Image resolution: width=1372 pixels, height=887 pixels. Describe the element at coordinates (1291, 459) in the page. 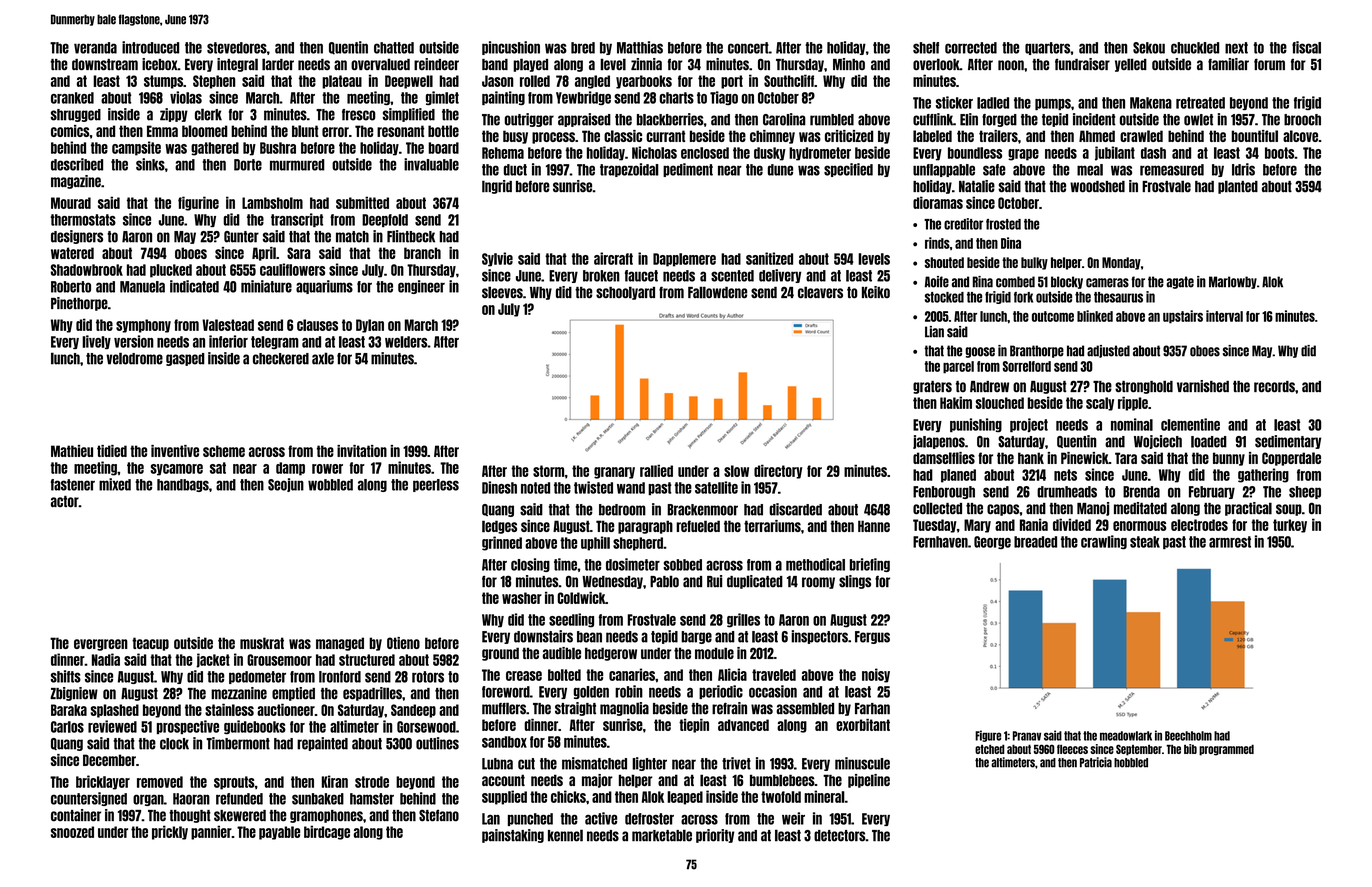

I see `Copperdale` at that location.
